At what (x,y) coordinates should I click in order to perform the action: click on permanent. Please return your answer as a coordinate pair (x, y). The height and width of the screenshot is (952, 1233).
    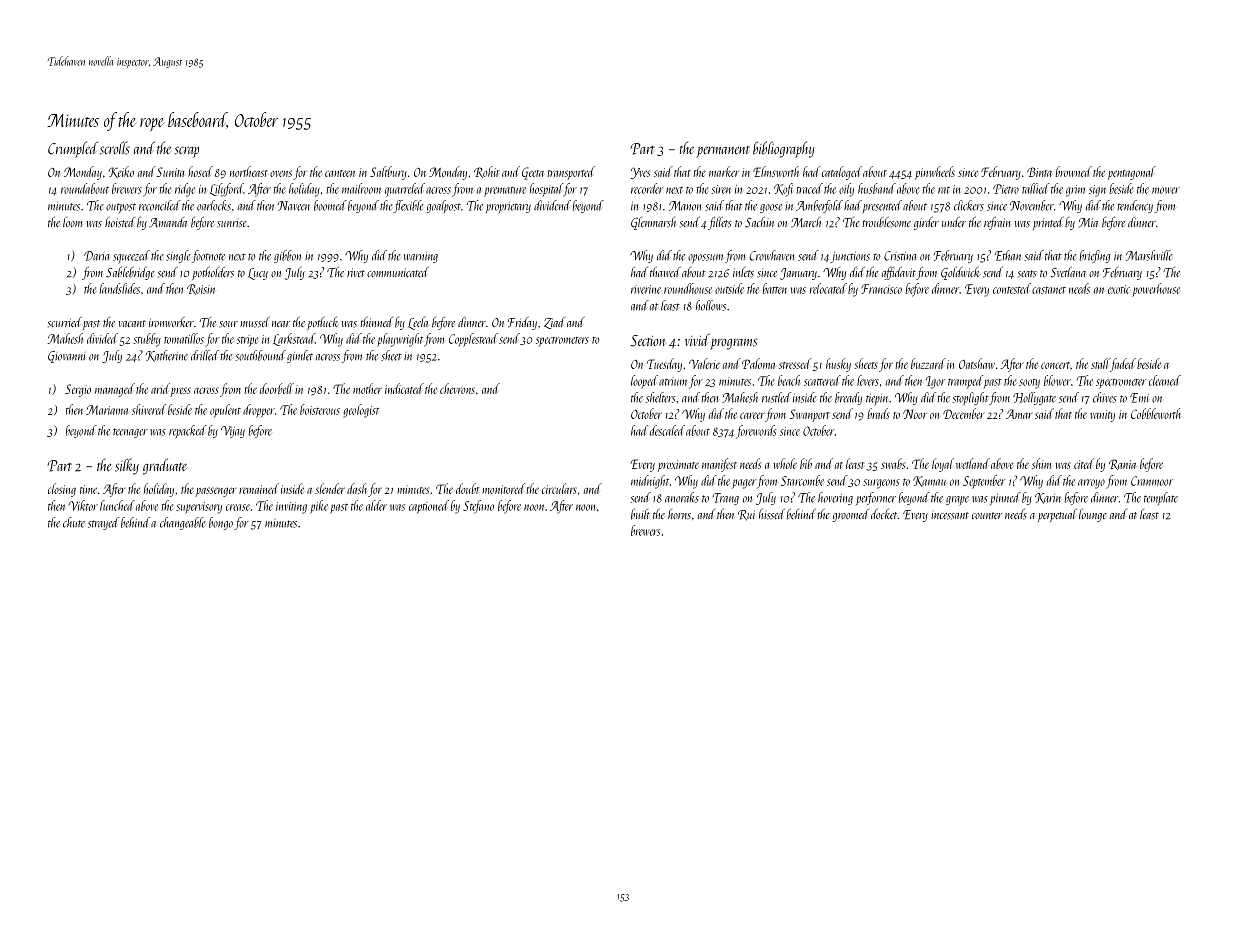
    Looking at the image, I should click on (723, 152).
